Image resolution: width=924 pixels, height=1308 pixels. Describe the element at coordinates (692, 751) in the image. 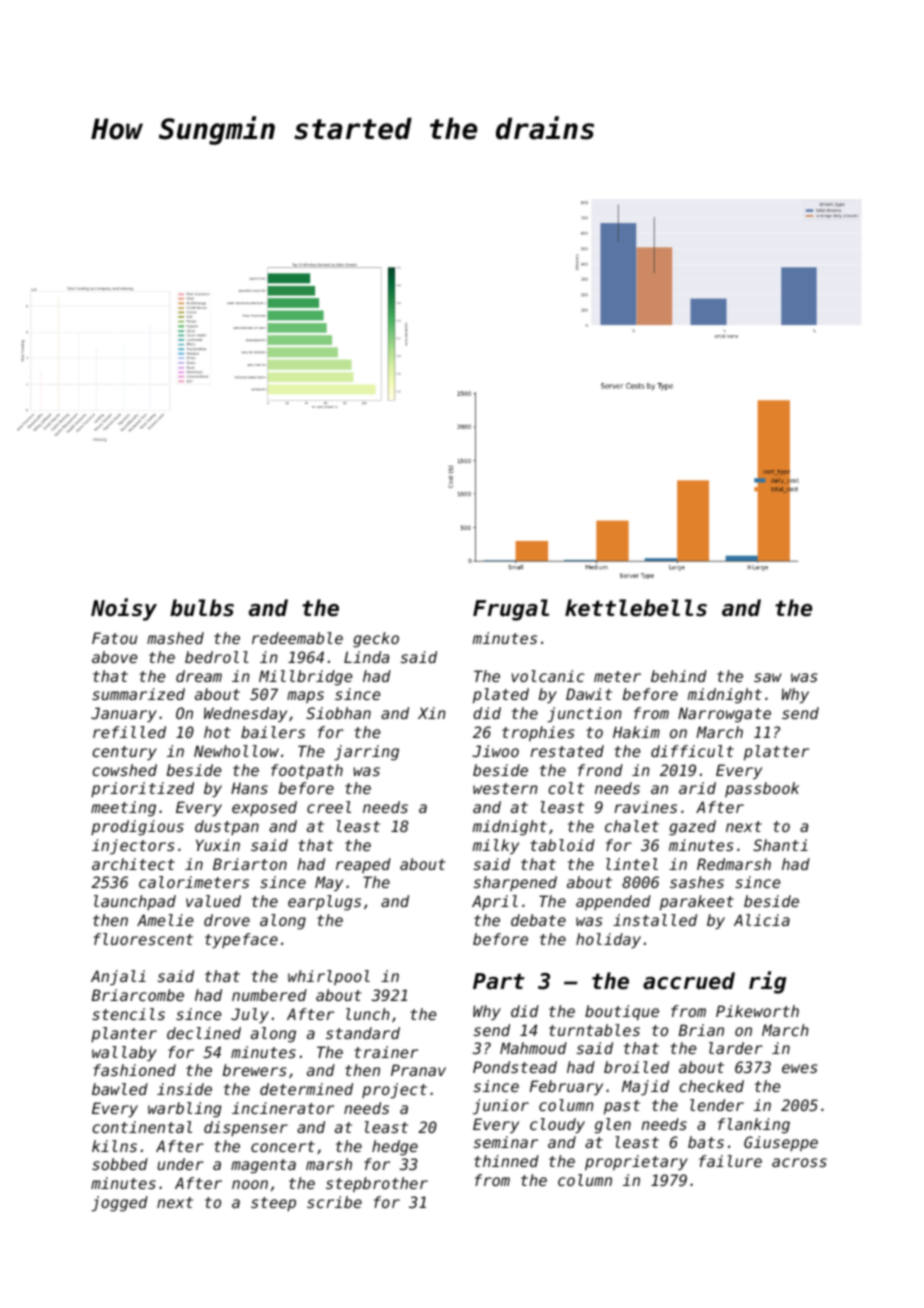

I see `difficult` at that location.
